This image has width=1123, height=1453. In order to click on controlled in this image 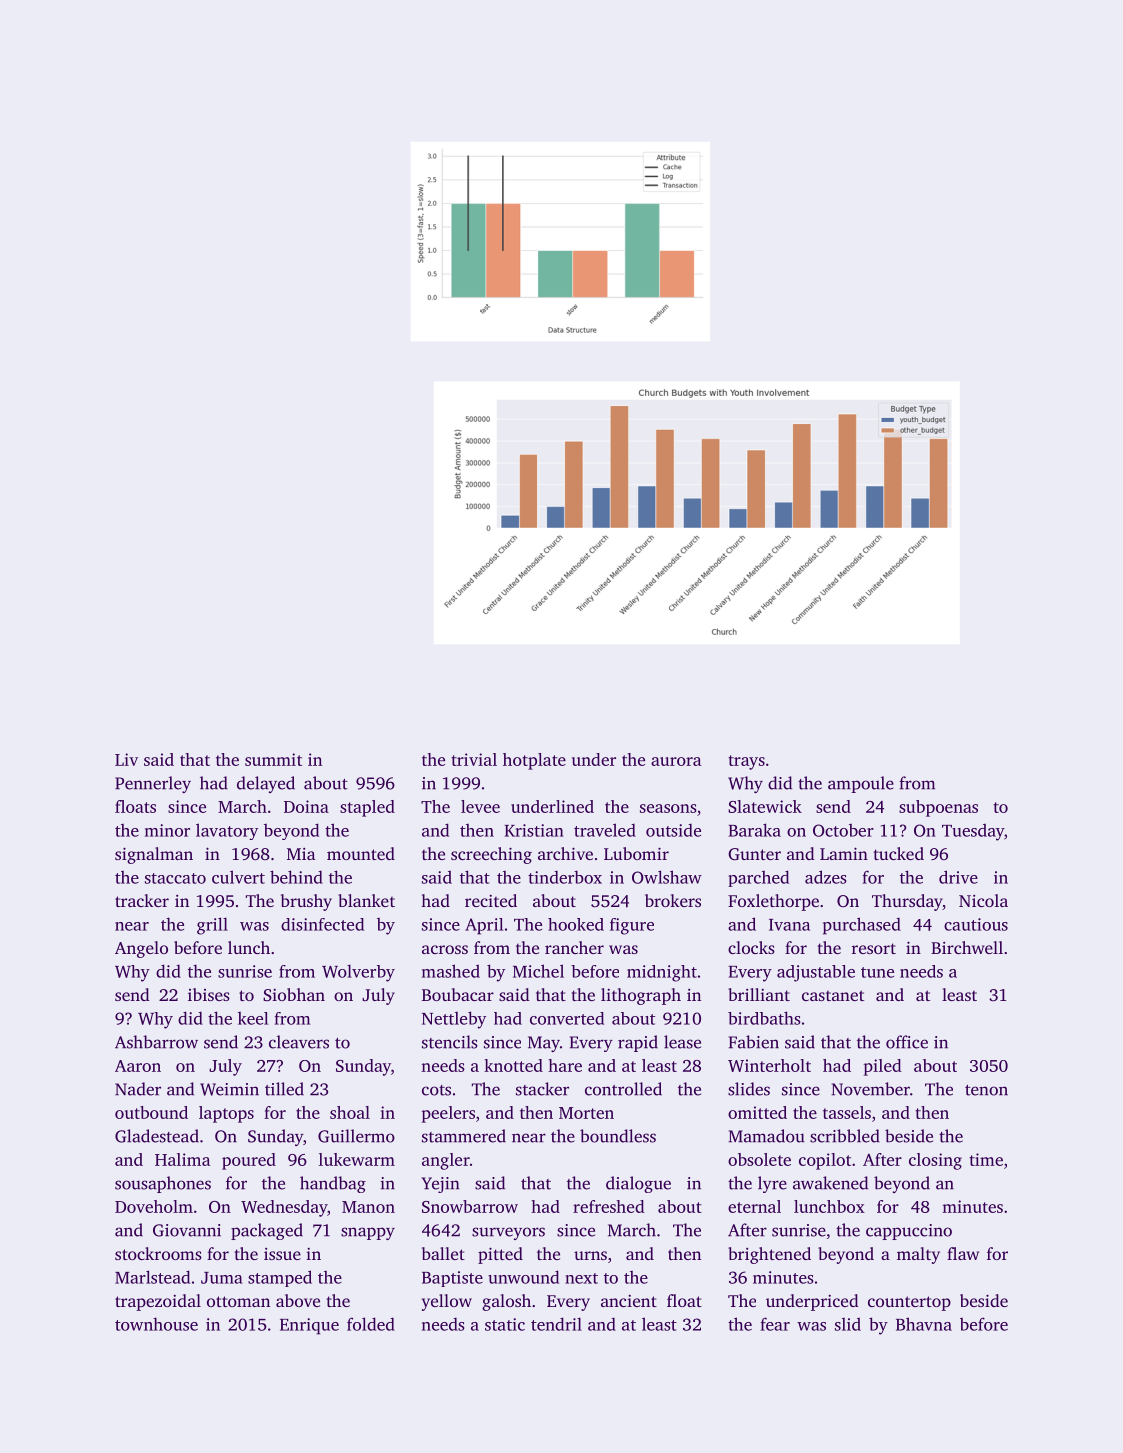, I will do `click(623, 1089)`.
